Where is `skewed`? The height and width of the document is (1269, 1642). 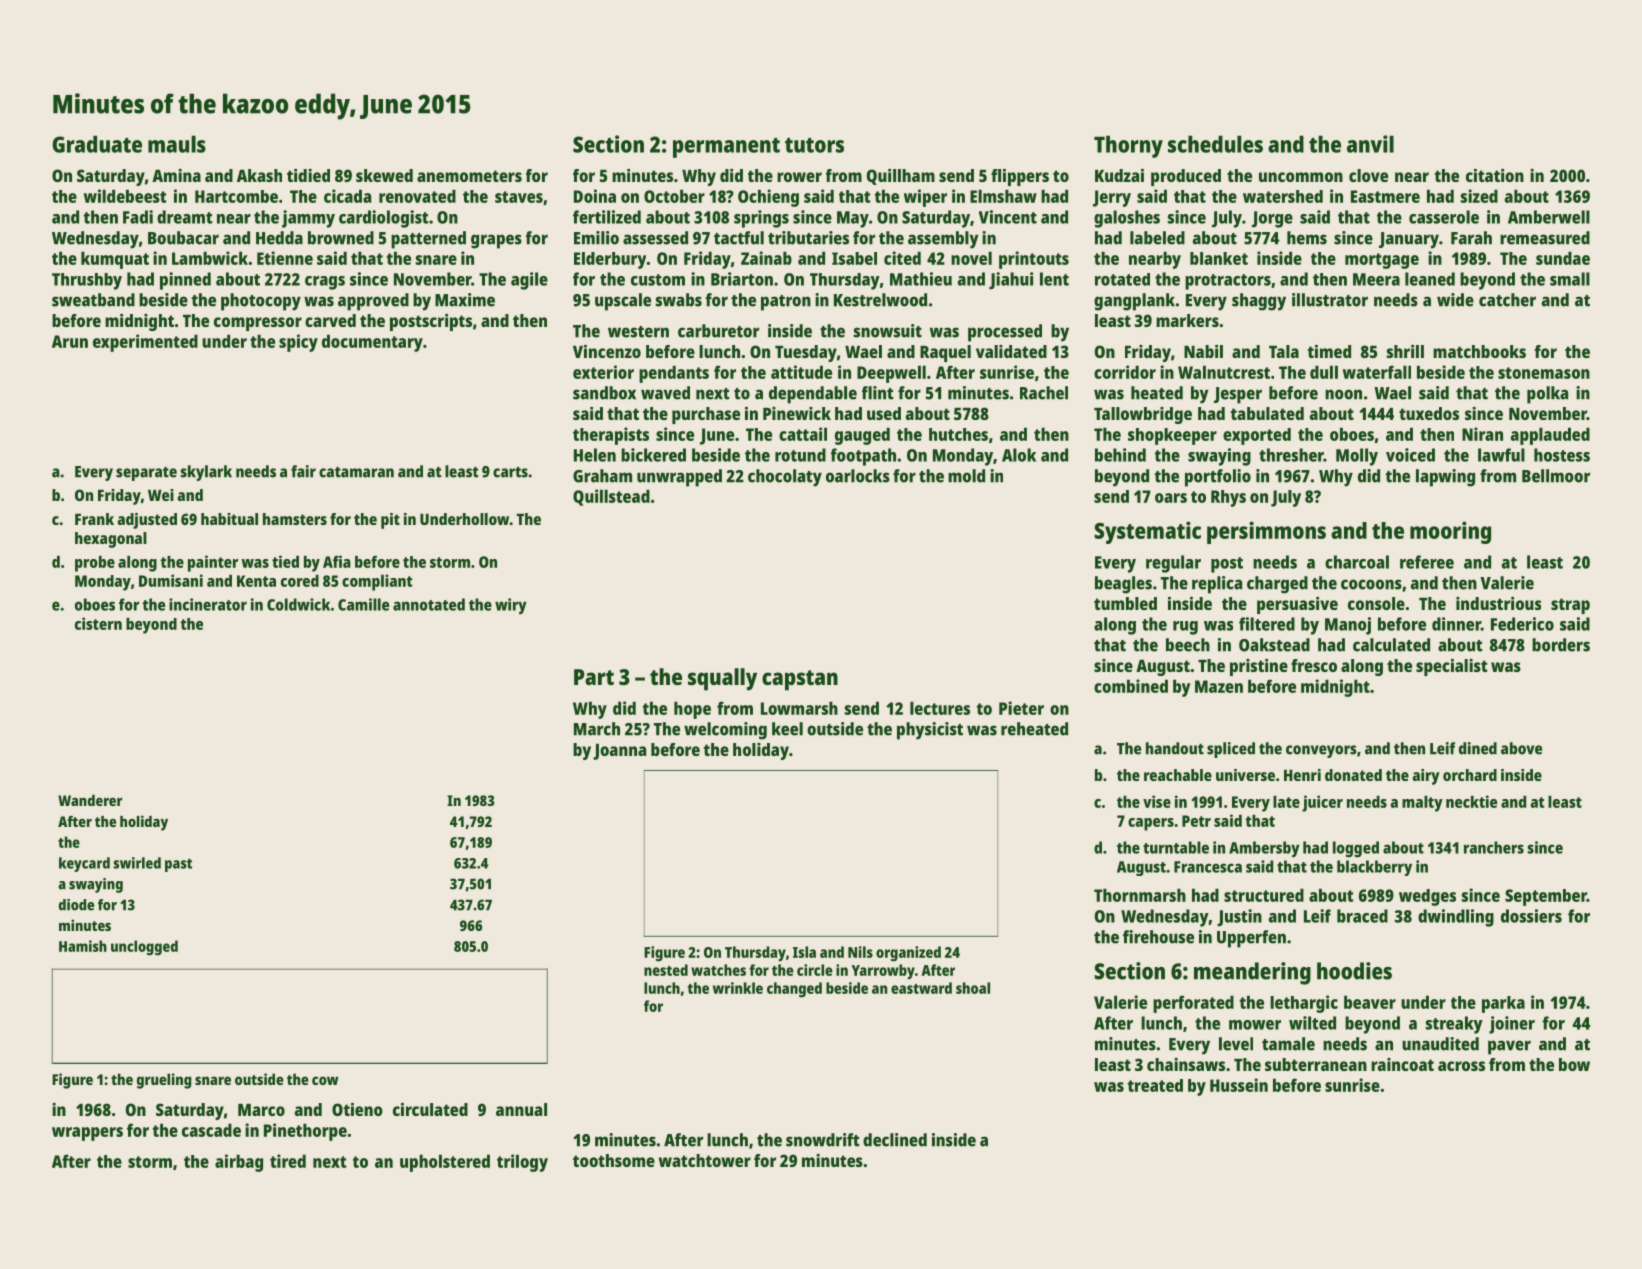 skewed is located at coordinates (384, 175).
